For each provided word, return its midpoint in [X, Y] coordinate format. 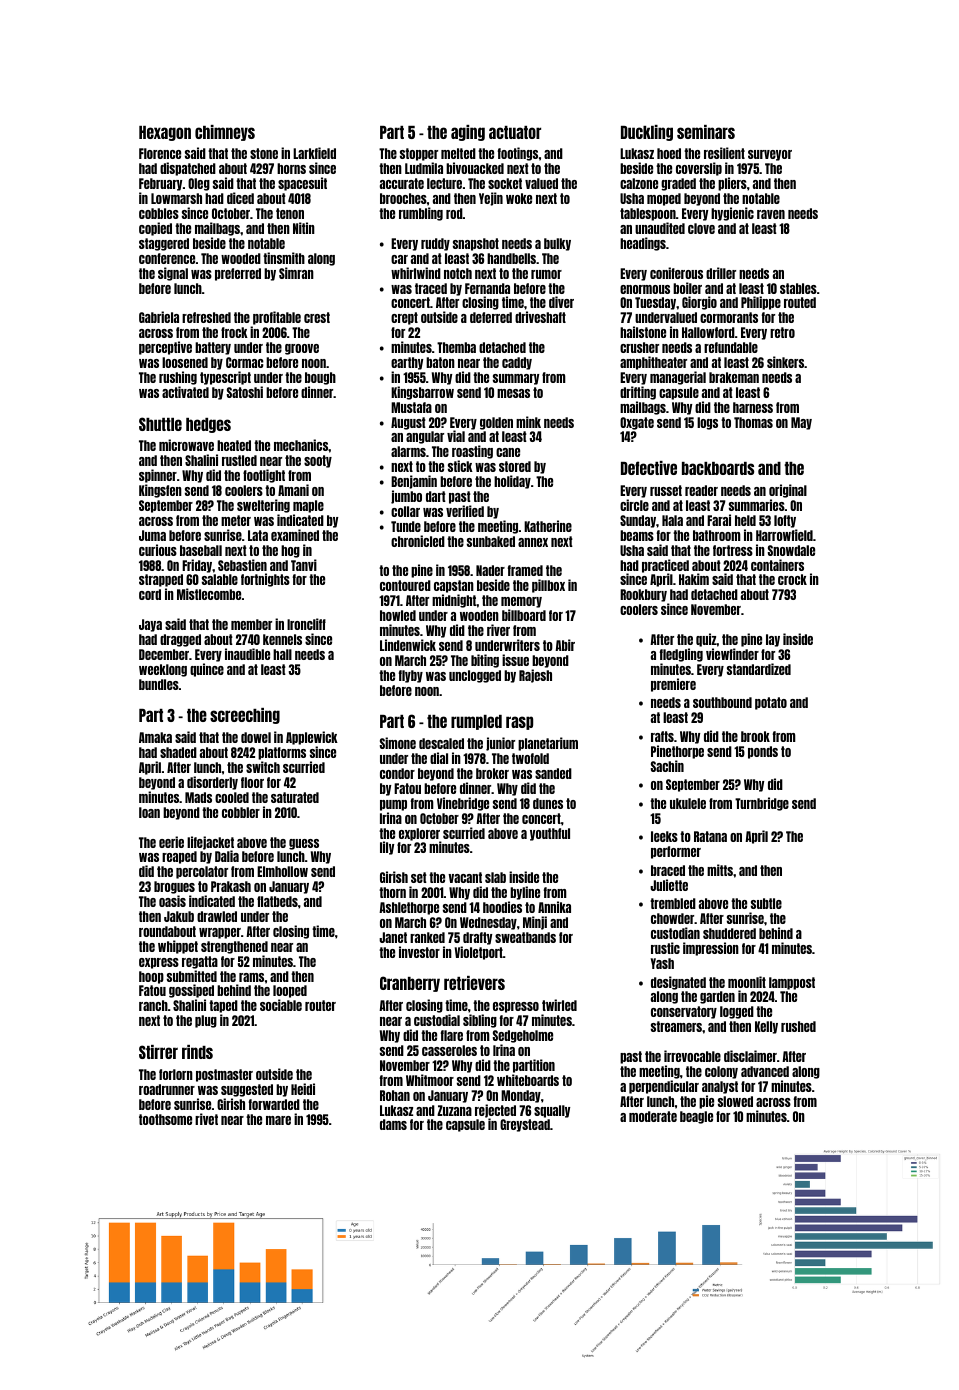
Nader [490, 570]
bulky [557, 244]
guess [304, 844]
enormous [645, 289]
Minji [535, 923]
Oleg [199, 184]
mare [278, 1120]
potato [771, 703]
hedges [208, 425]
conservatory [684, 1012]
